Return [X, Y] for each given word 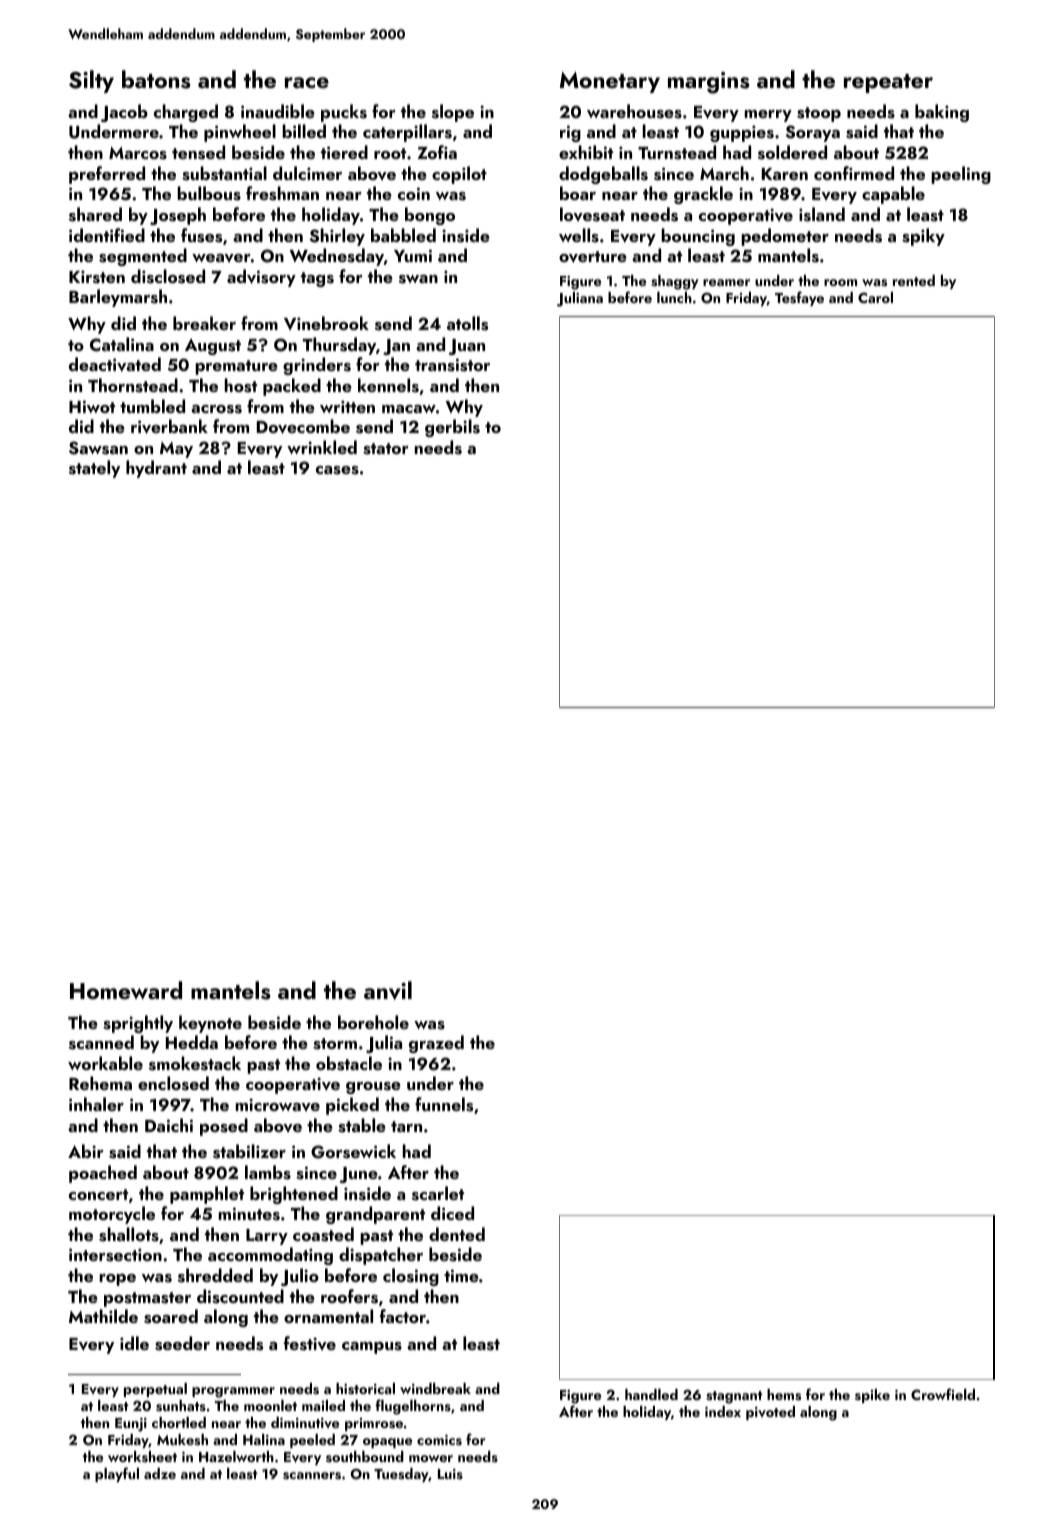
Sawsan [98, 448]
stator [386, 449]
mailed [323, 1405]
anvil [388, 990]
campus [372, 1348]
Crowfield [943, 1394]
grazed [436, 1044]
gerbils [452, 428]
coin [414, 193]
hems [784, 1395]
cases [337, 470]
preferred [107, 175]
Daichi [169, 1125]
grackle [703, 195]
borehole [373, 1022]
